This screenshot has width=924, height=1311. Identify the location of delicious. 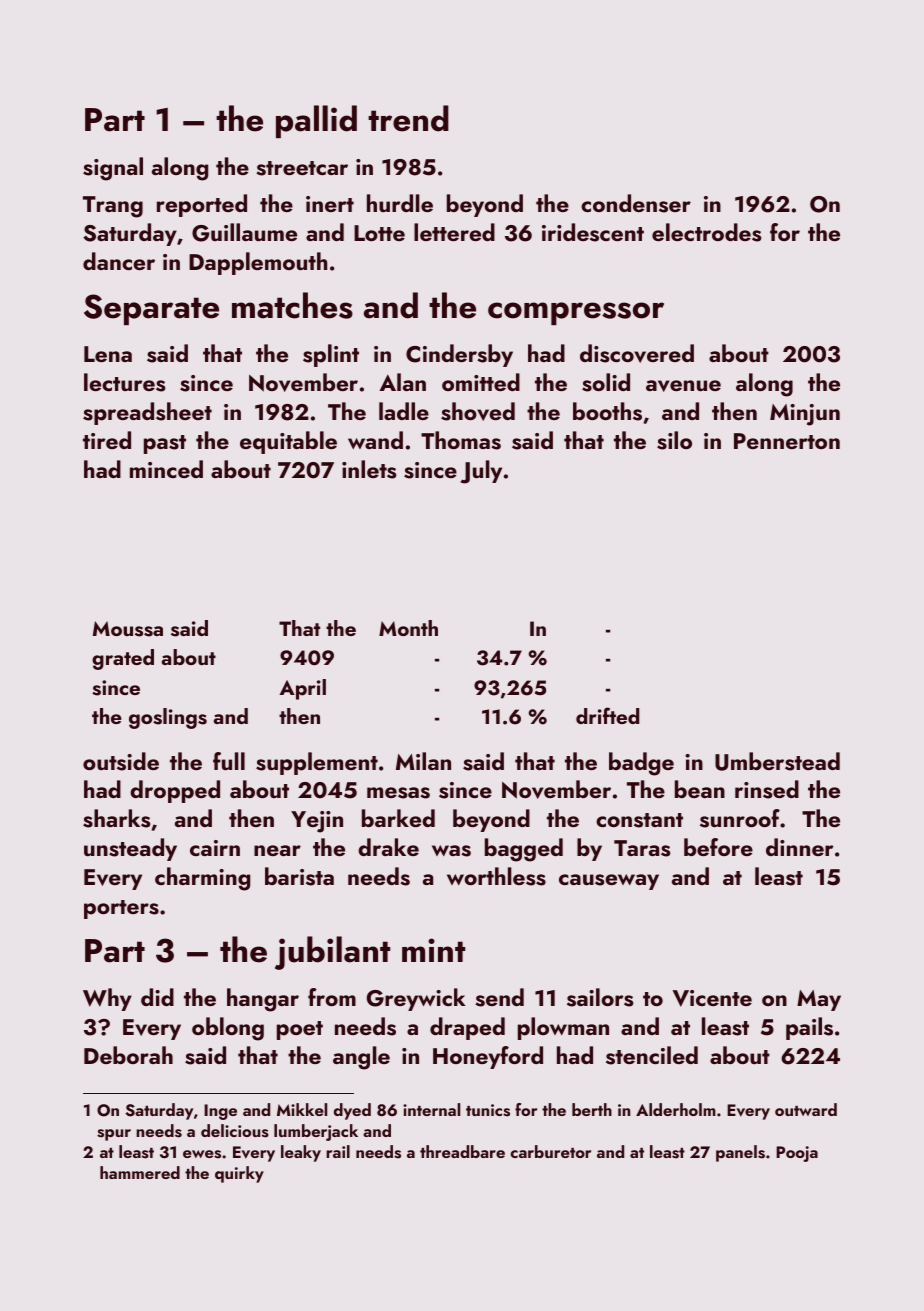
(235, 1131).
